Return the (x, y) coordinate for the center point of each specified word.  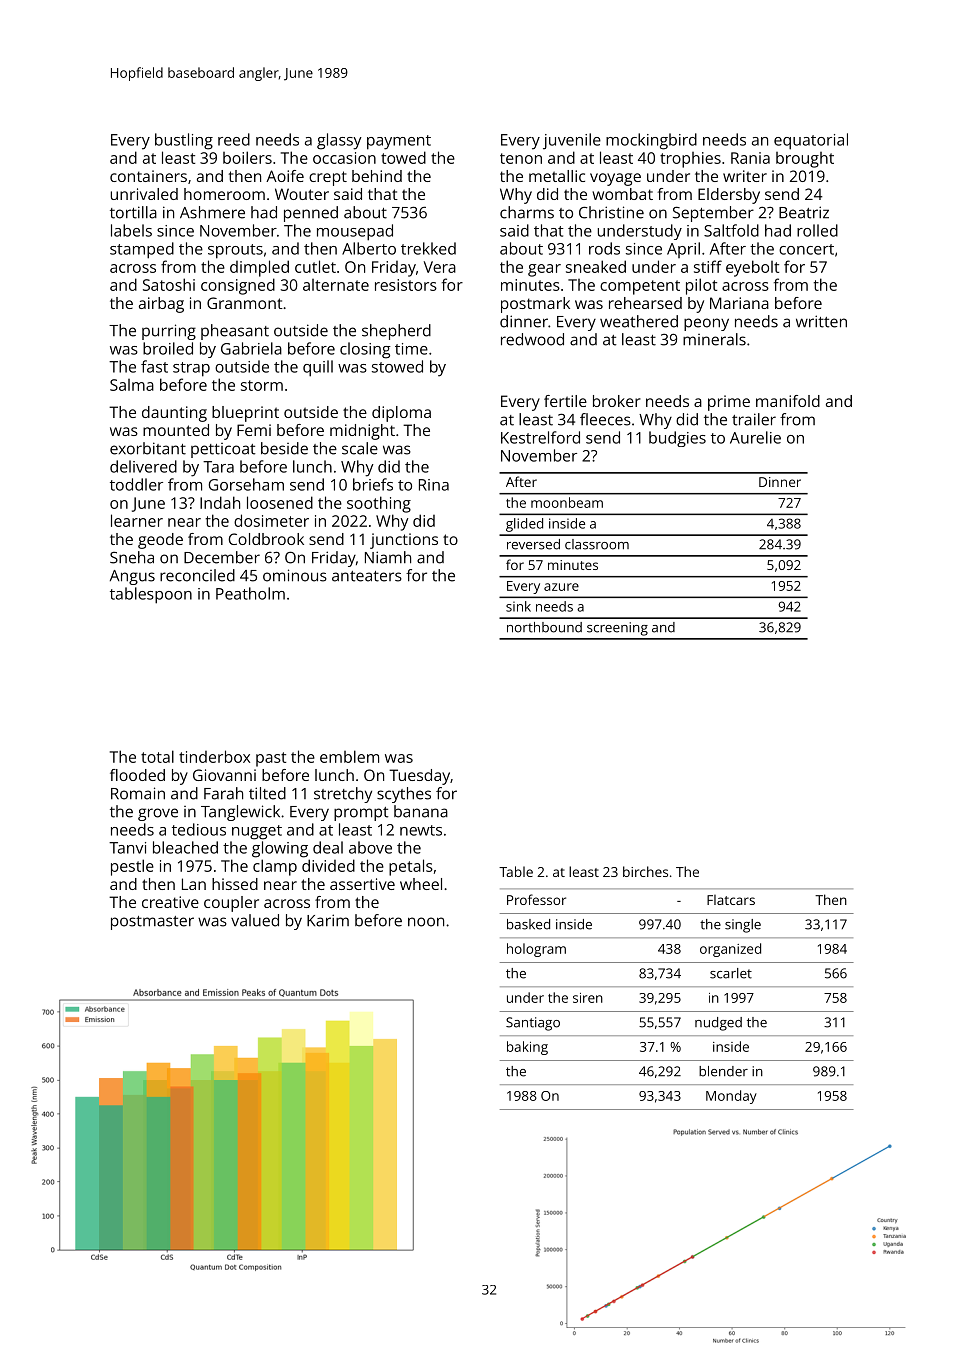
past (271, 759)
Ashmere (212, 212)
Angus (132, 577)
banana (421, 811)
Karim (328, 920)
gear (544, 270)
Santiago (533, 1024)
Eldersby (729, 196)
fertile (565, 401)
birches (645, 871)
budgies (677, 439)
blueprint (245, 414)
